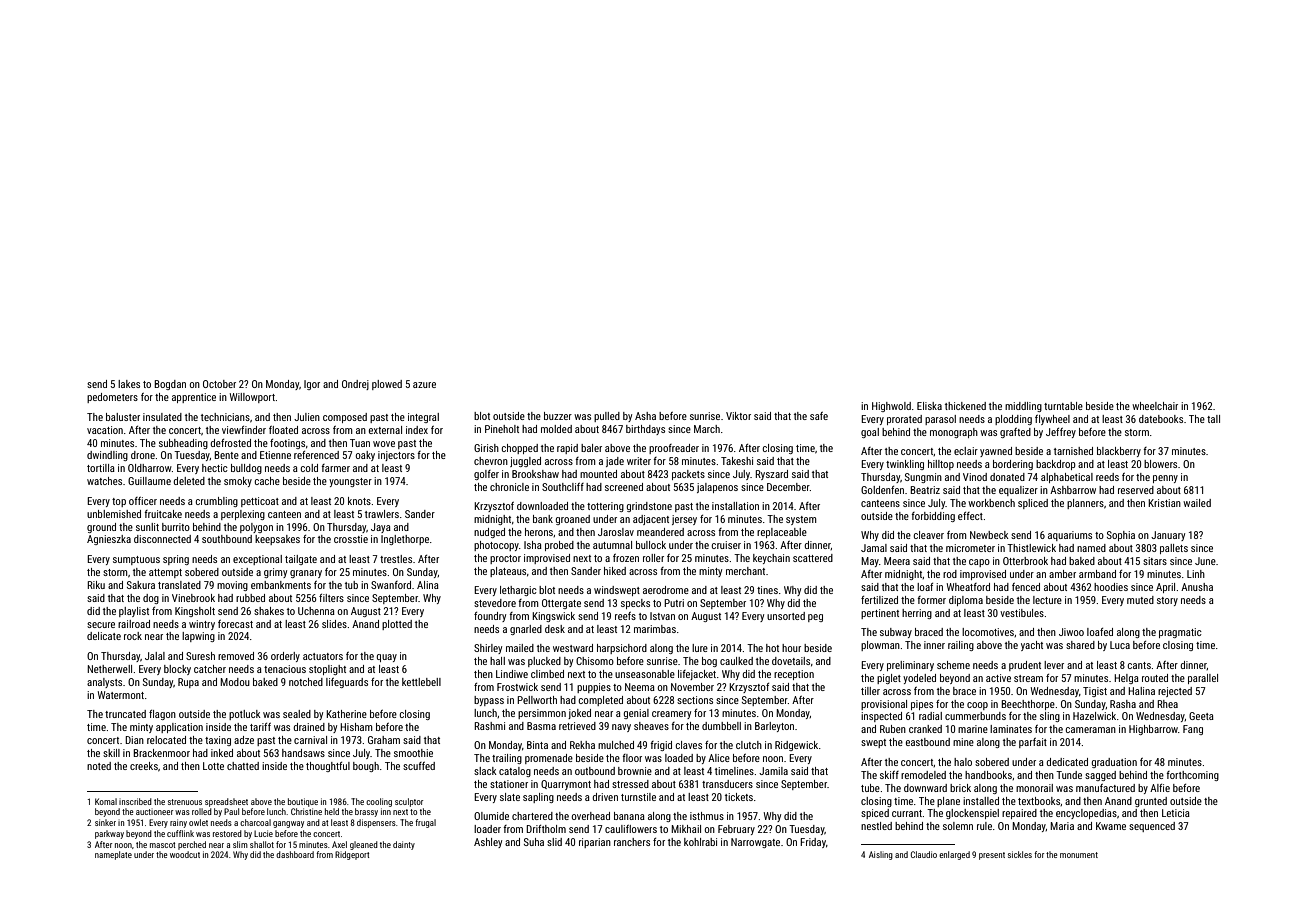 Image resolution: width=1308 pixels, height=924 pixels. Describe the element at coordinates (662, 616) in the screenshot. I see `Istvan` at that location.
